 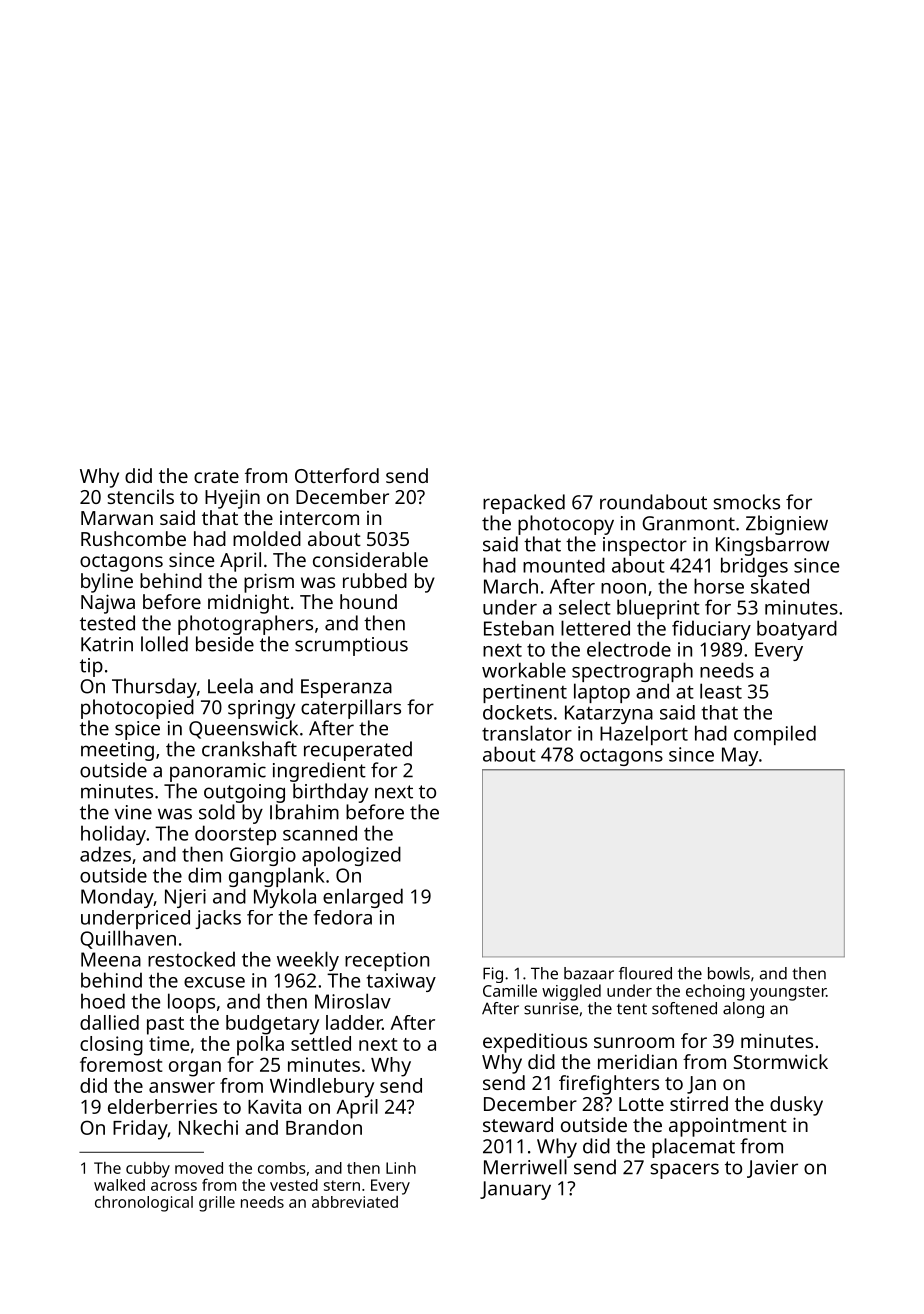 What do you see at coordinates (337, 475) in the screenshot?
I see `Otterford` at bounding box center [337, 475].
